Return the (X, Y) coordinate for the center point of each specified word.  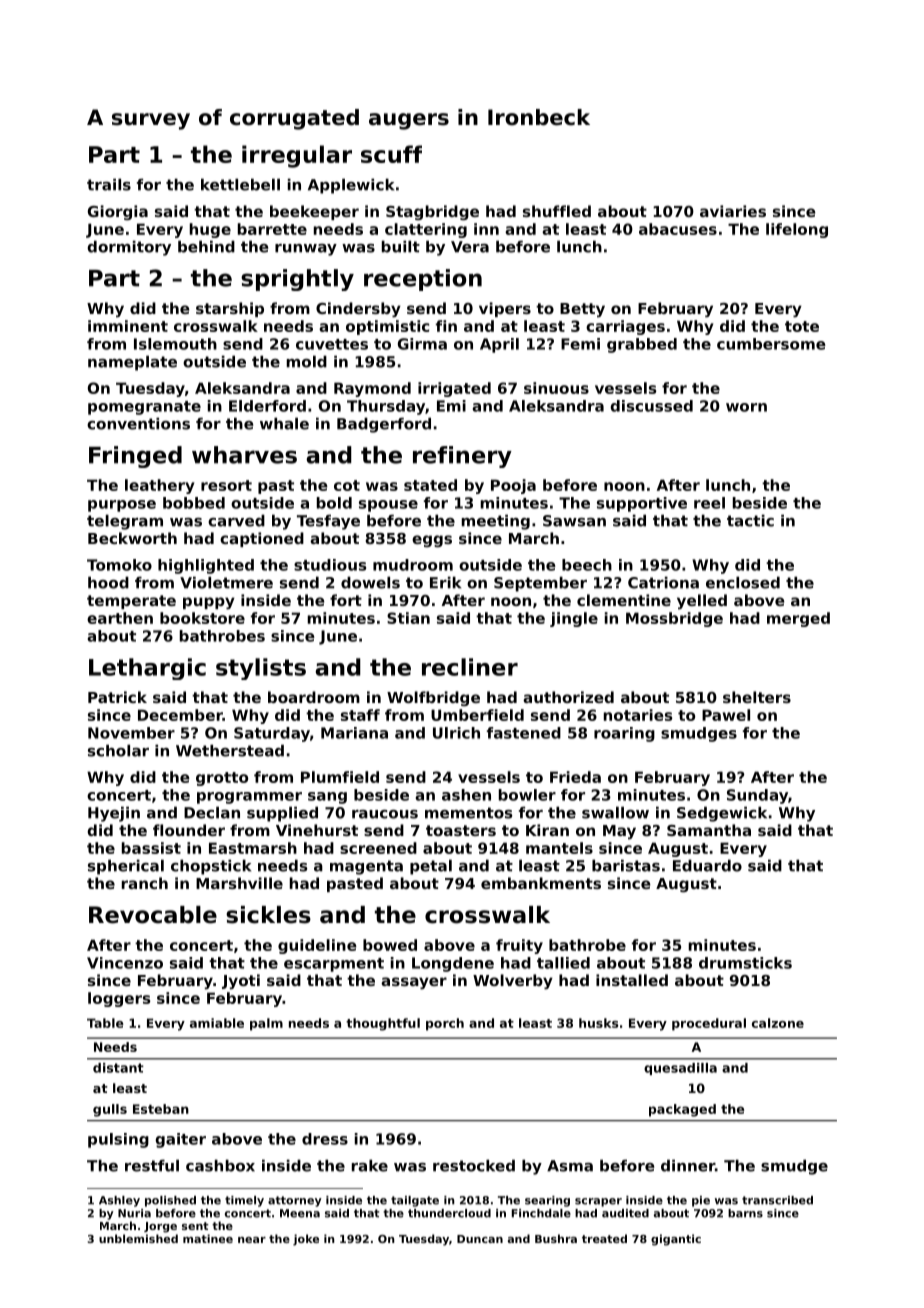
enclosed (743, 582)
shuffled (557, 211)
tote (802, 326)
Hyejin (114, 814)
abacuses (678, 229)
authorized (568, 697)
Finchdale (541, 1213)
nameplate (132, 363)
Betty (582, 310)
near (252, 1240)
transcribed (777, 1200)
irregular (297, 156)
